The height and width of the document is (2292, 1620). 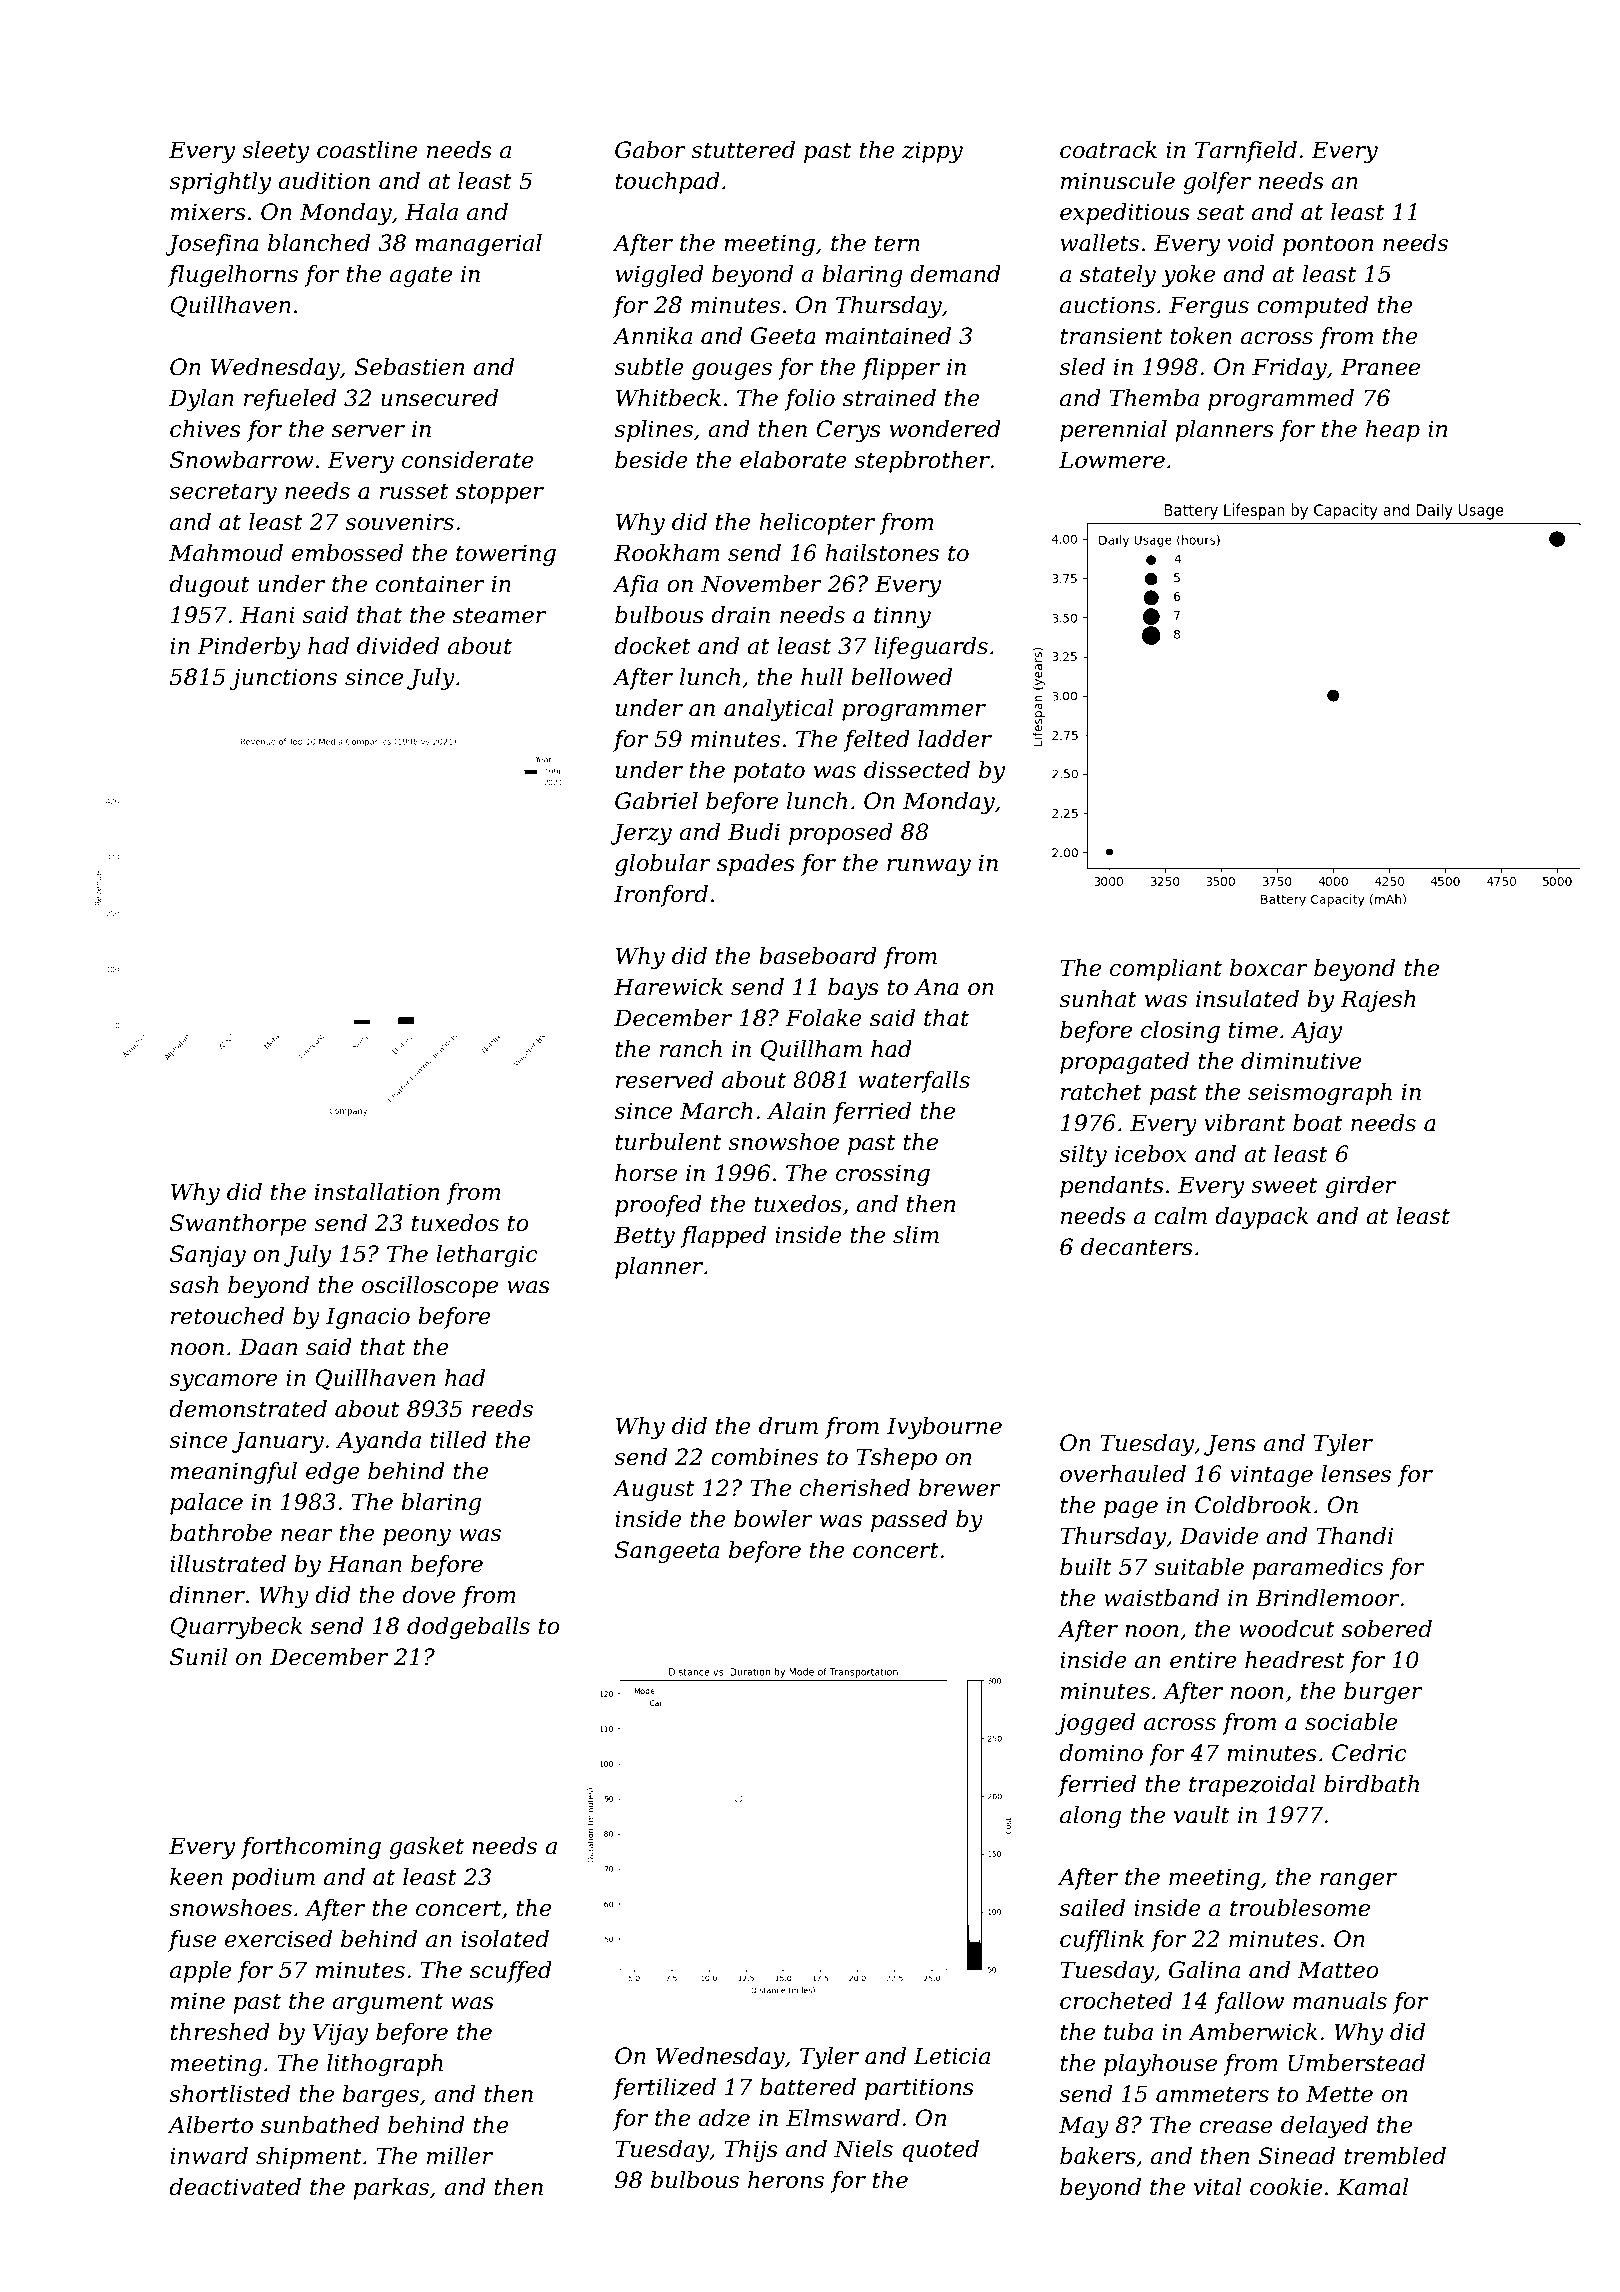 What do you see at coordinates (1287, 1629) in the document?
I see `woodcut` at bounding box center [1287, 1629].
